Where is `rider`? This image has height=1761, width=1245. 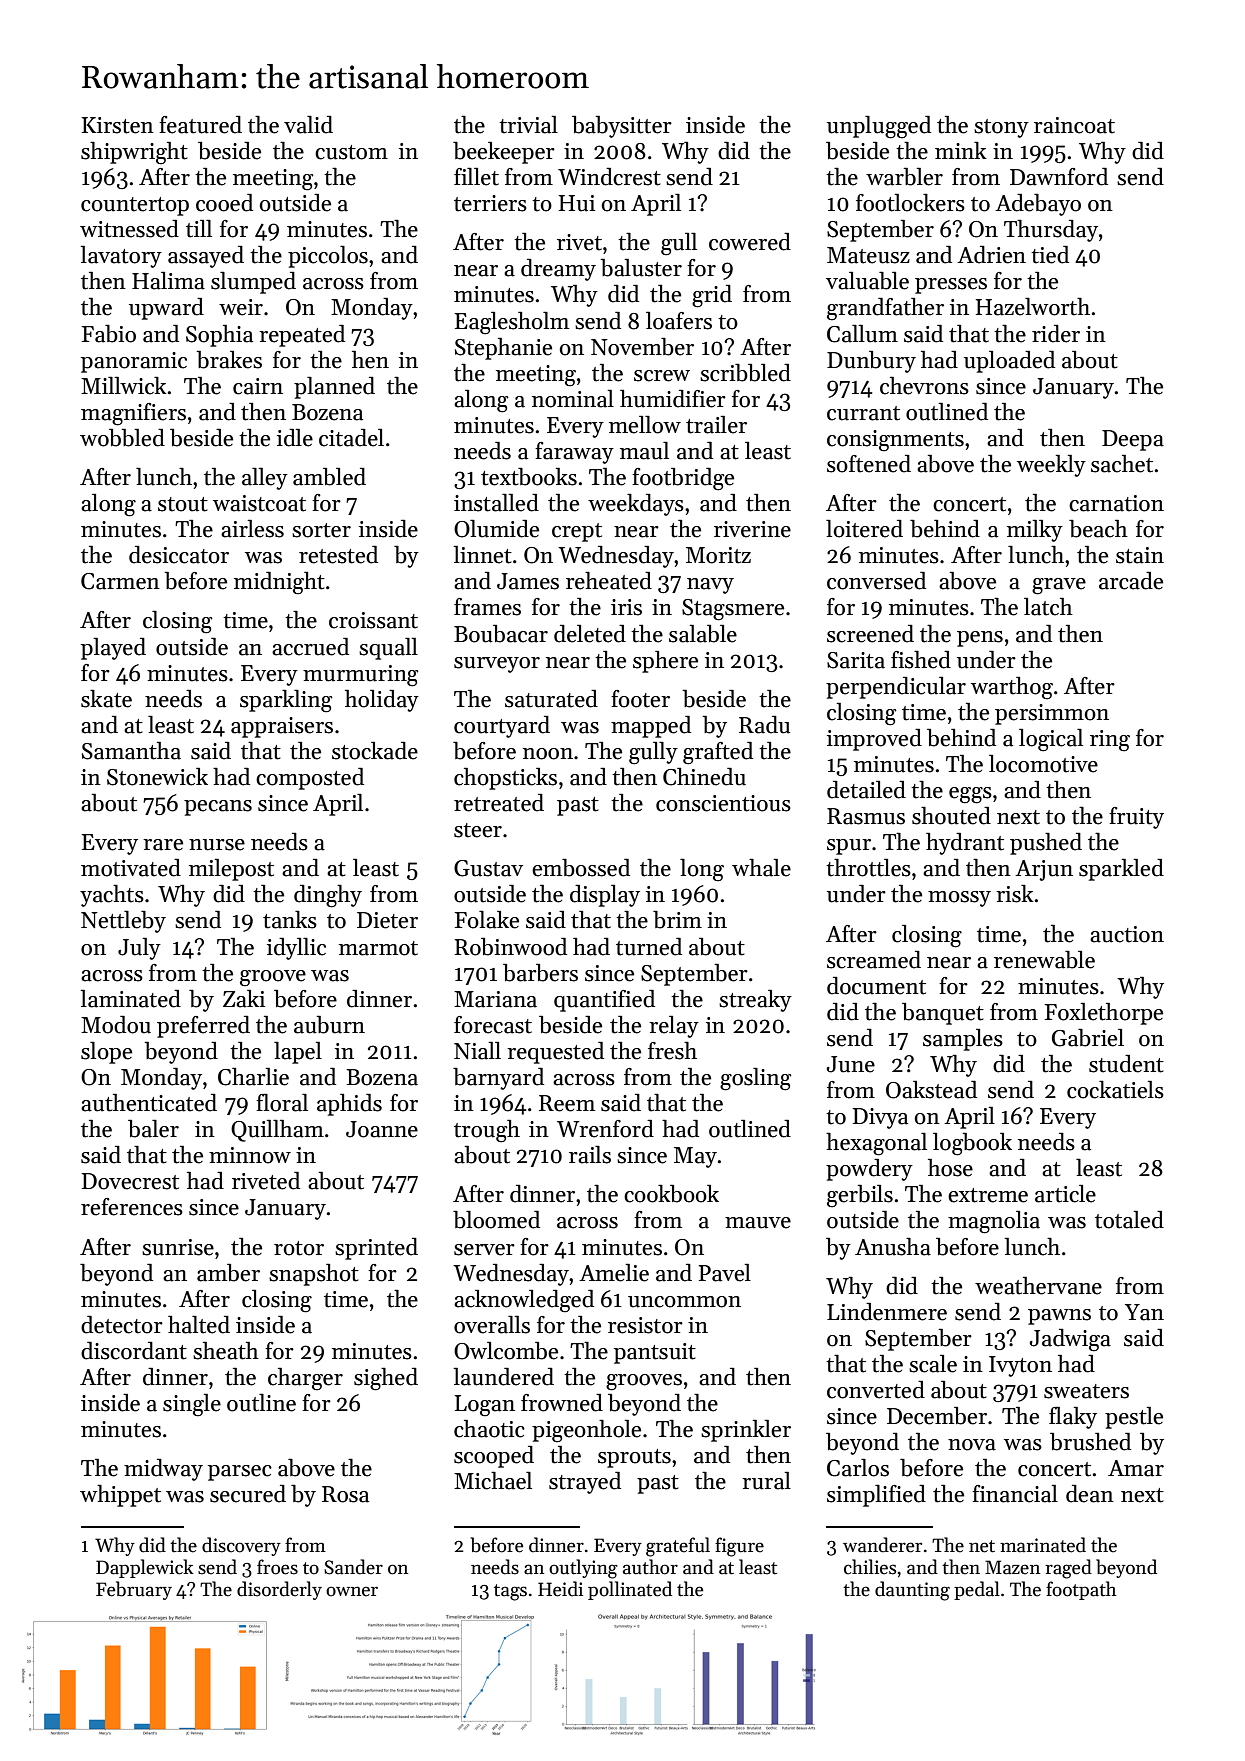 rider is located at coordinates (1056, 333).
